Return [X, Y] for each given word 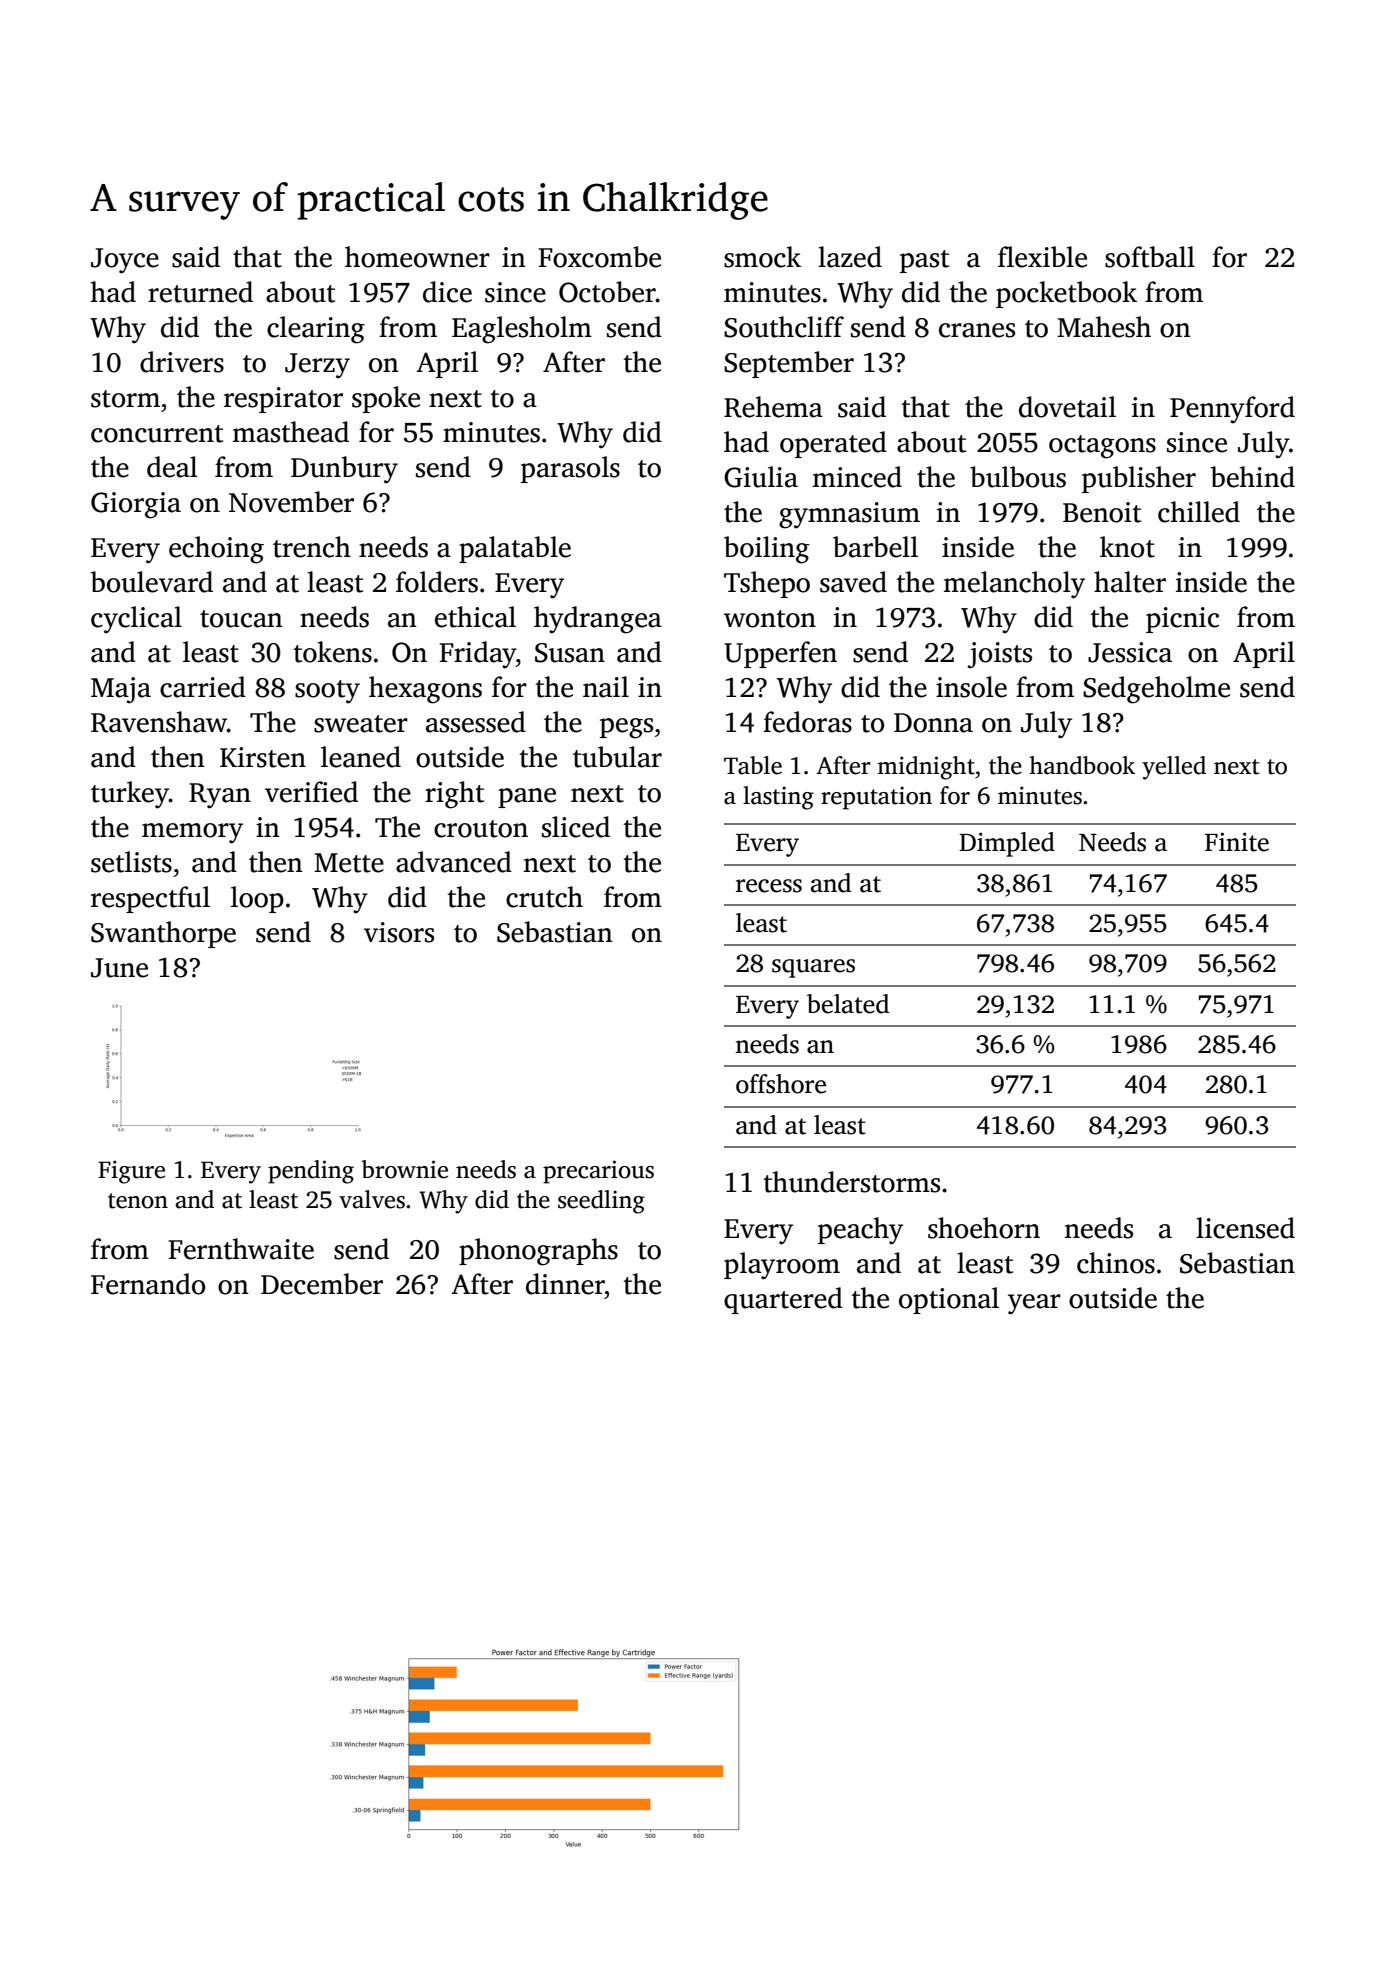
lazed [850, 257]
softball [1150, 257]
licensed [1245, 1228]
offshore [781, 1084]
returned [200, 292]
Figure [131, 1172]
